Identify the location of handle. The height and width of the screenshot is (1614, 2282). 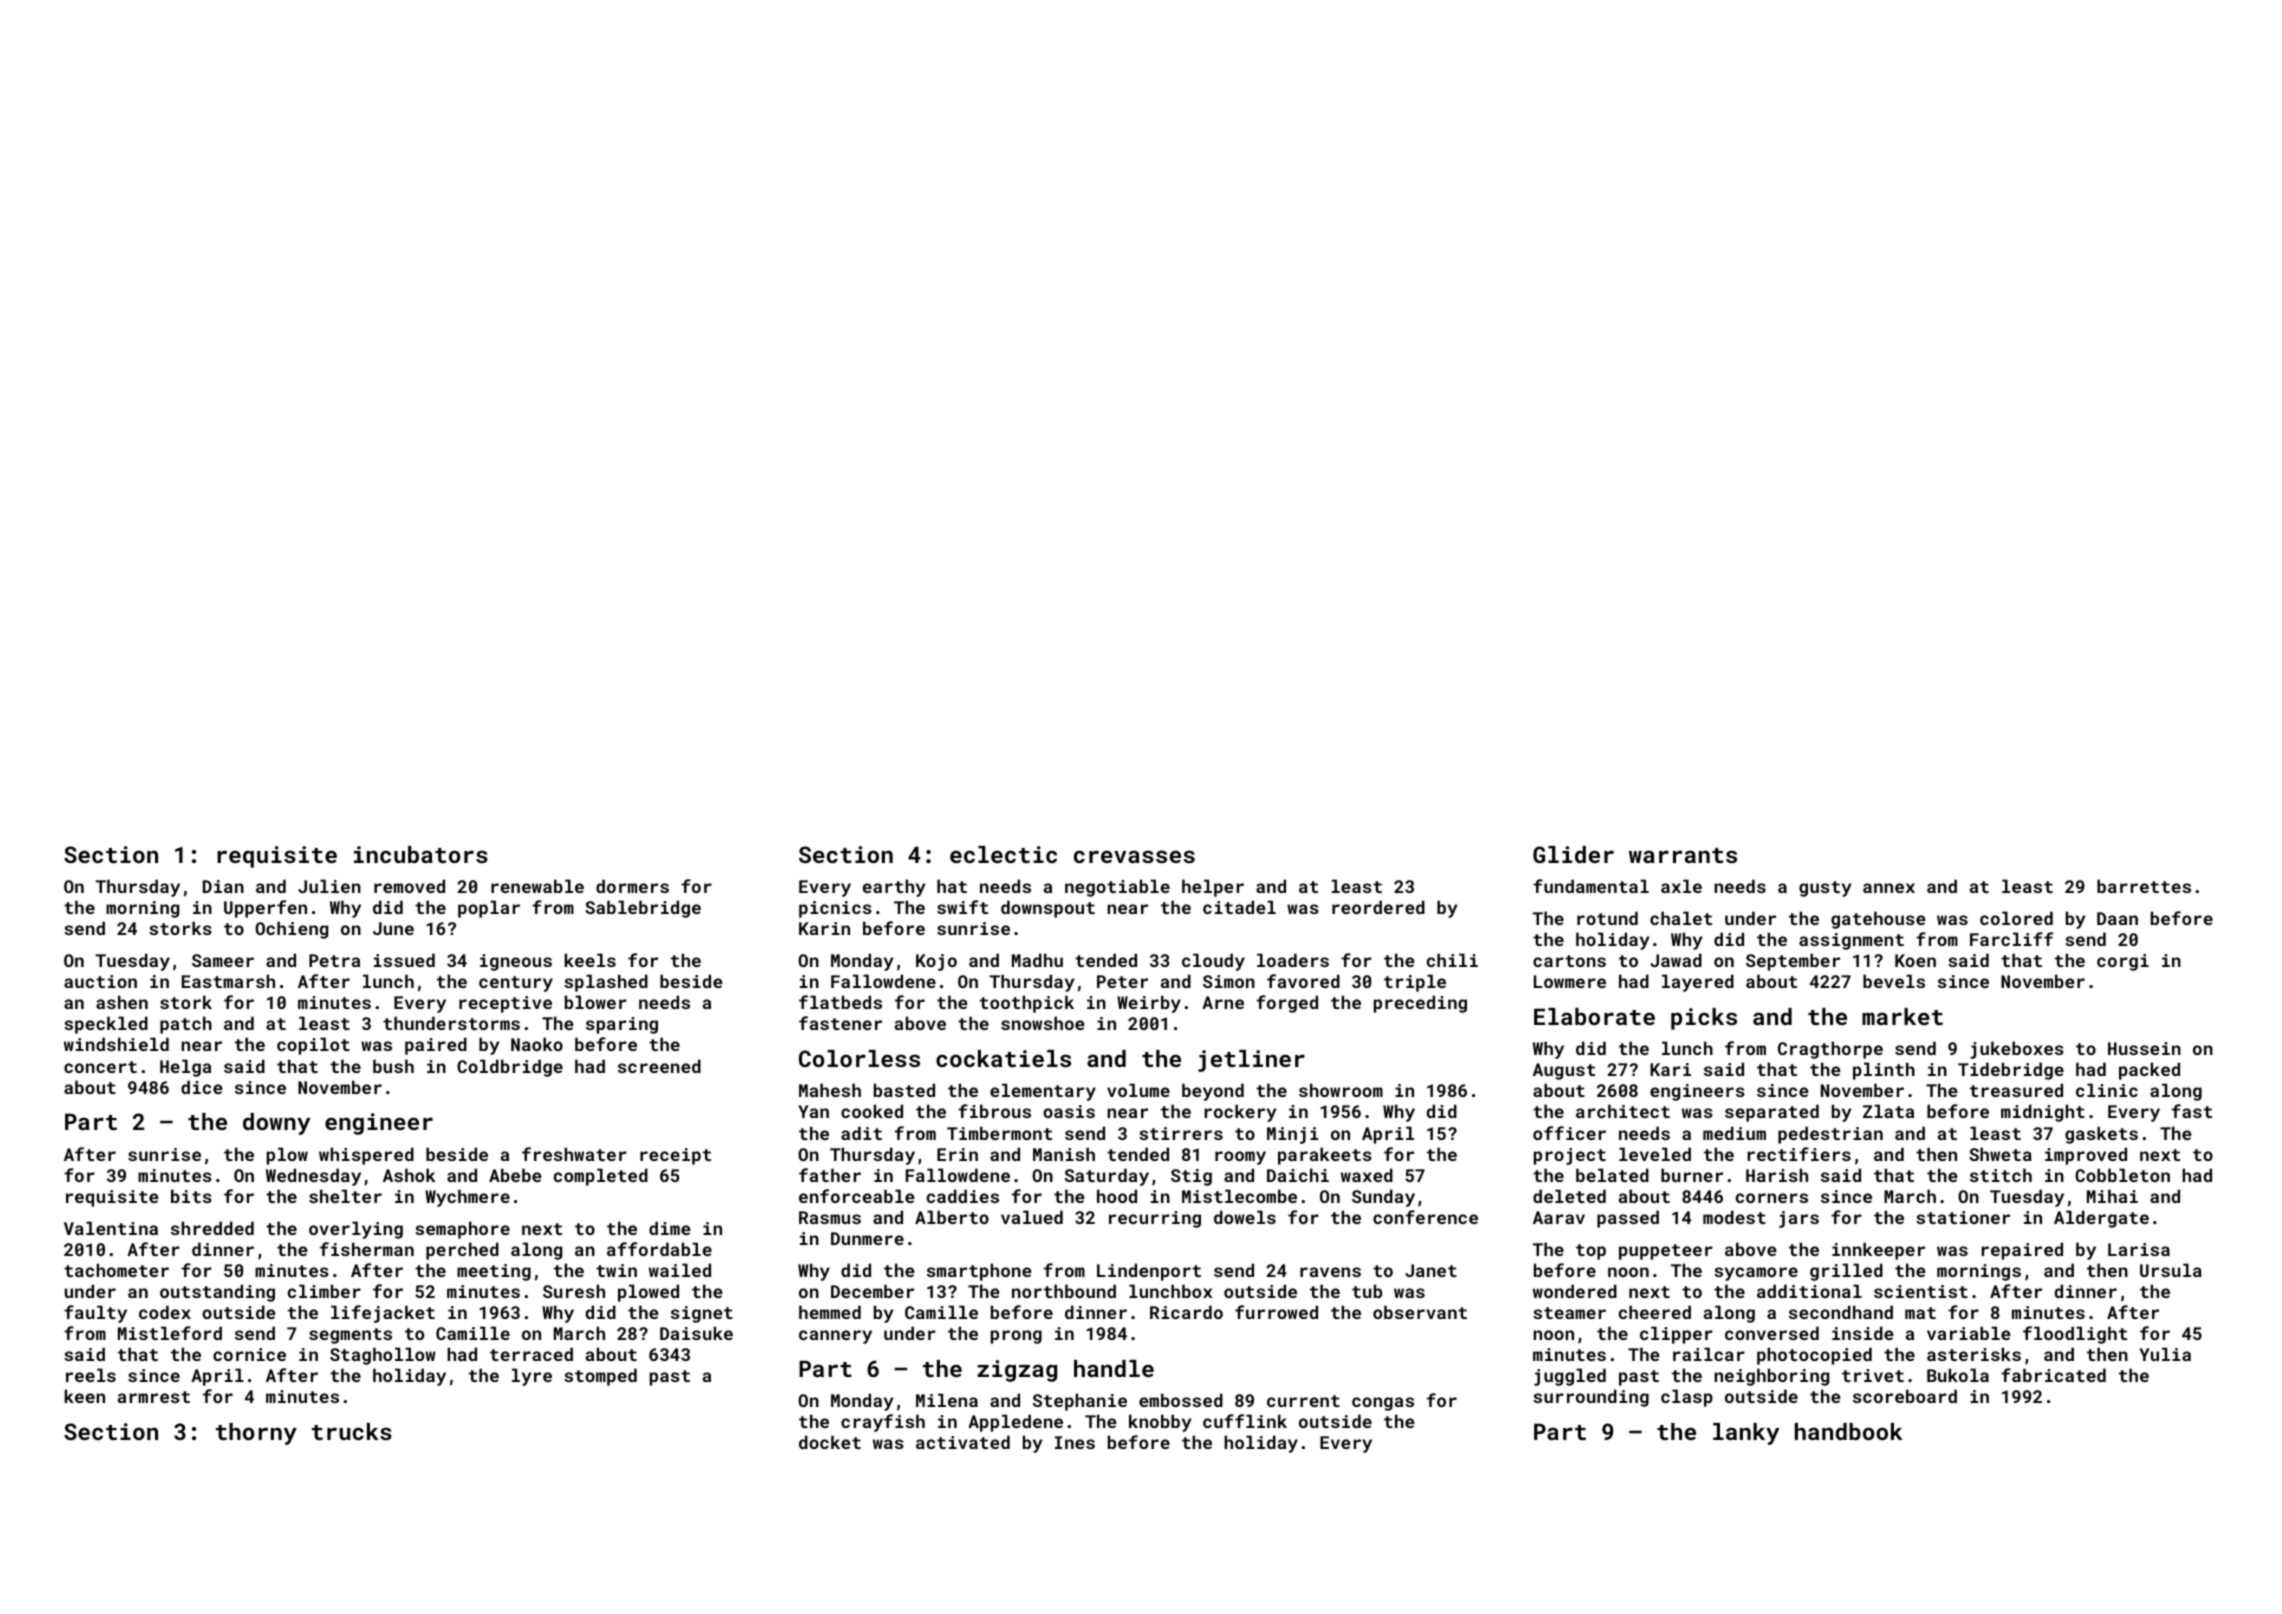
(1114, 1368).
